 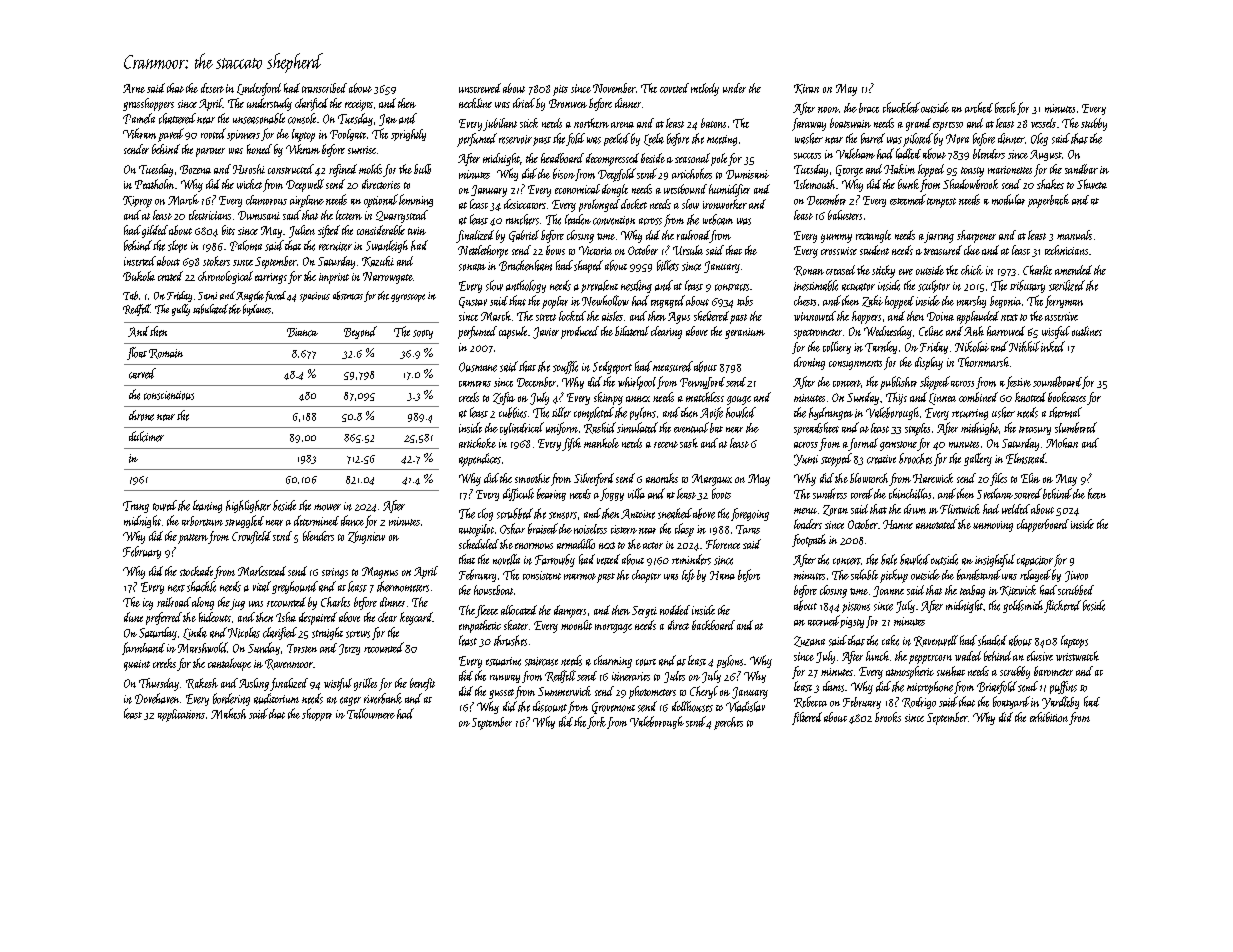 What do you see at coordinates (646, 662) in the page?
I see `court` at bounding box center [646, 662].
